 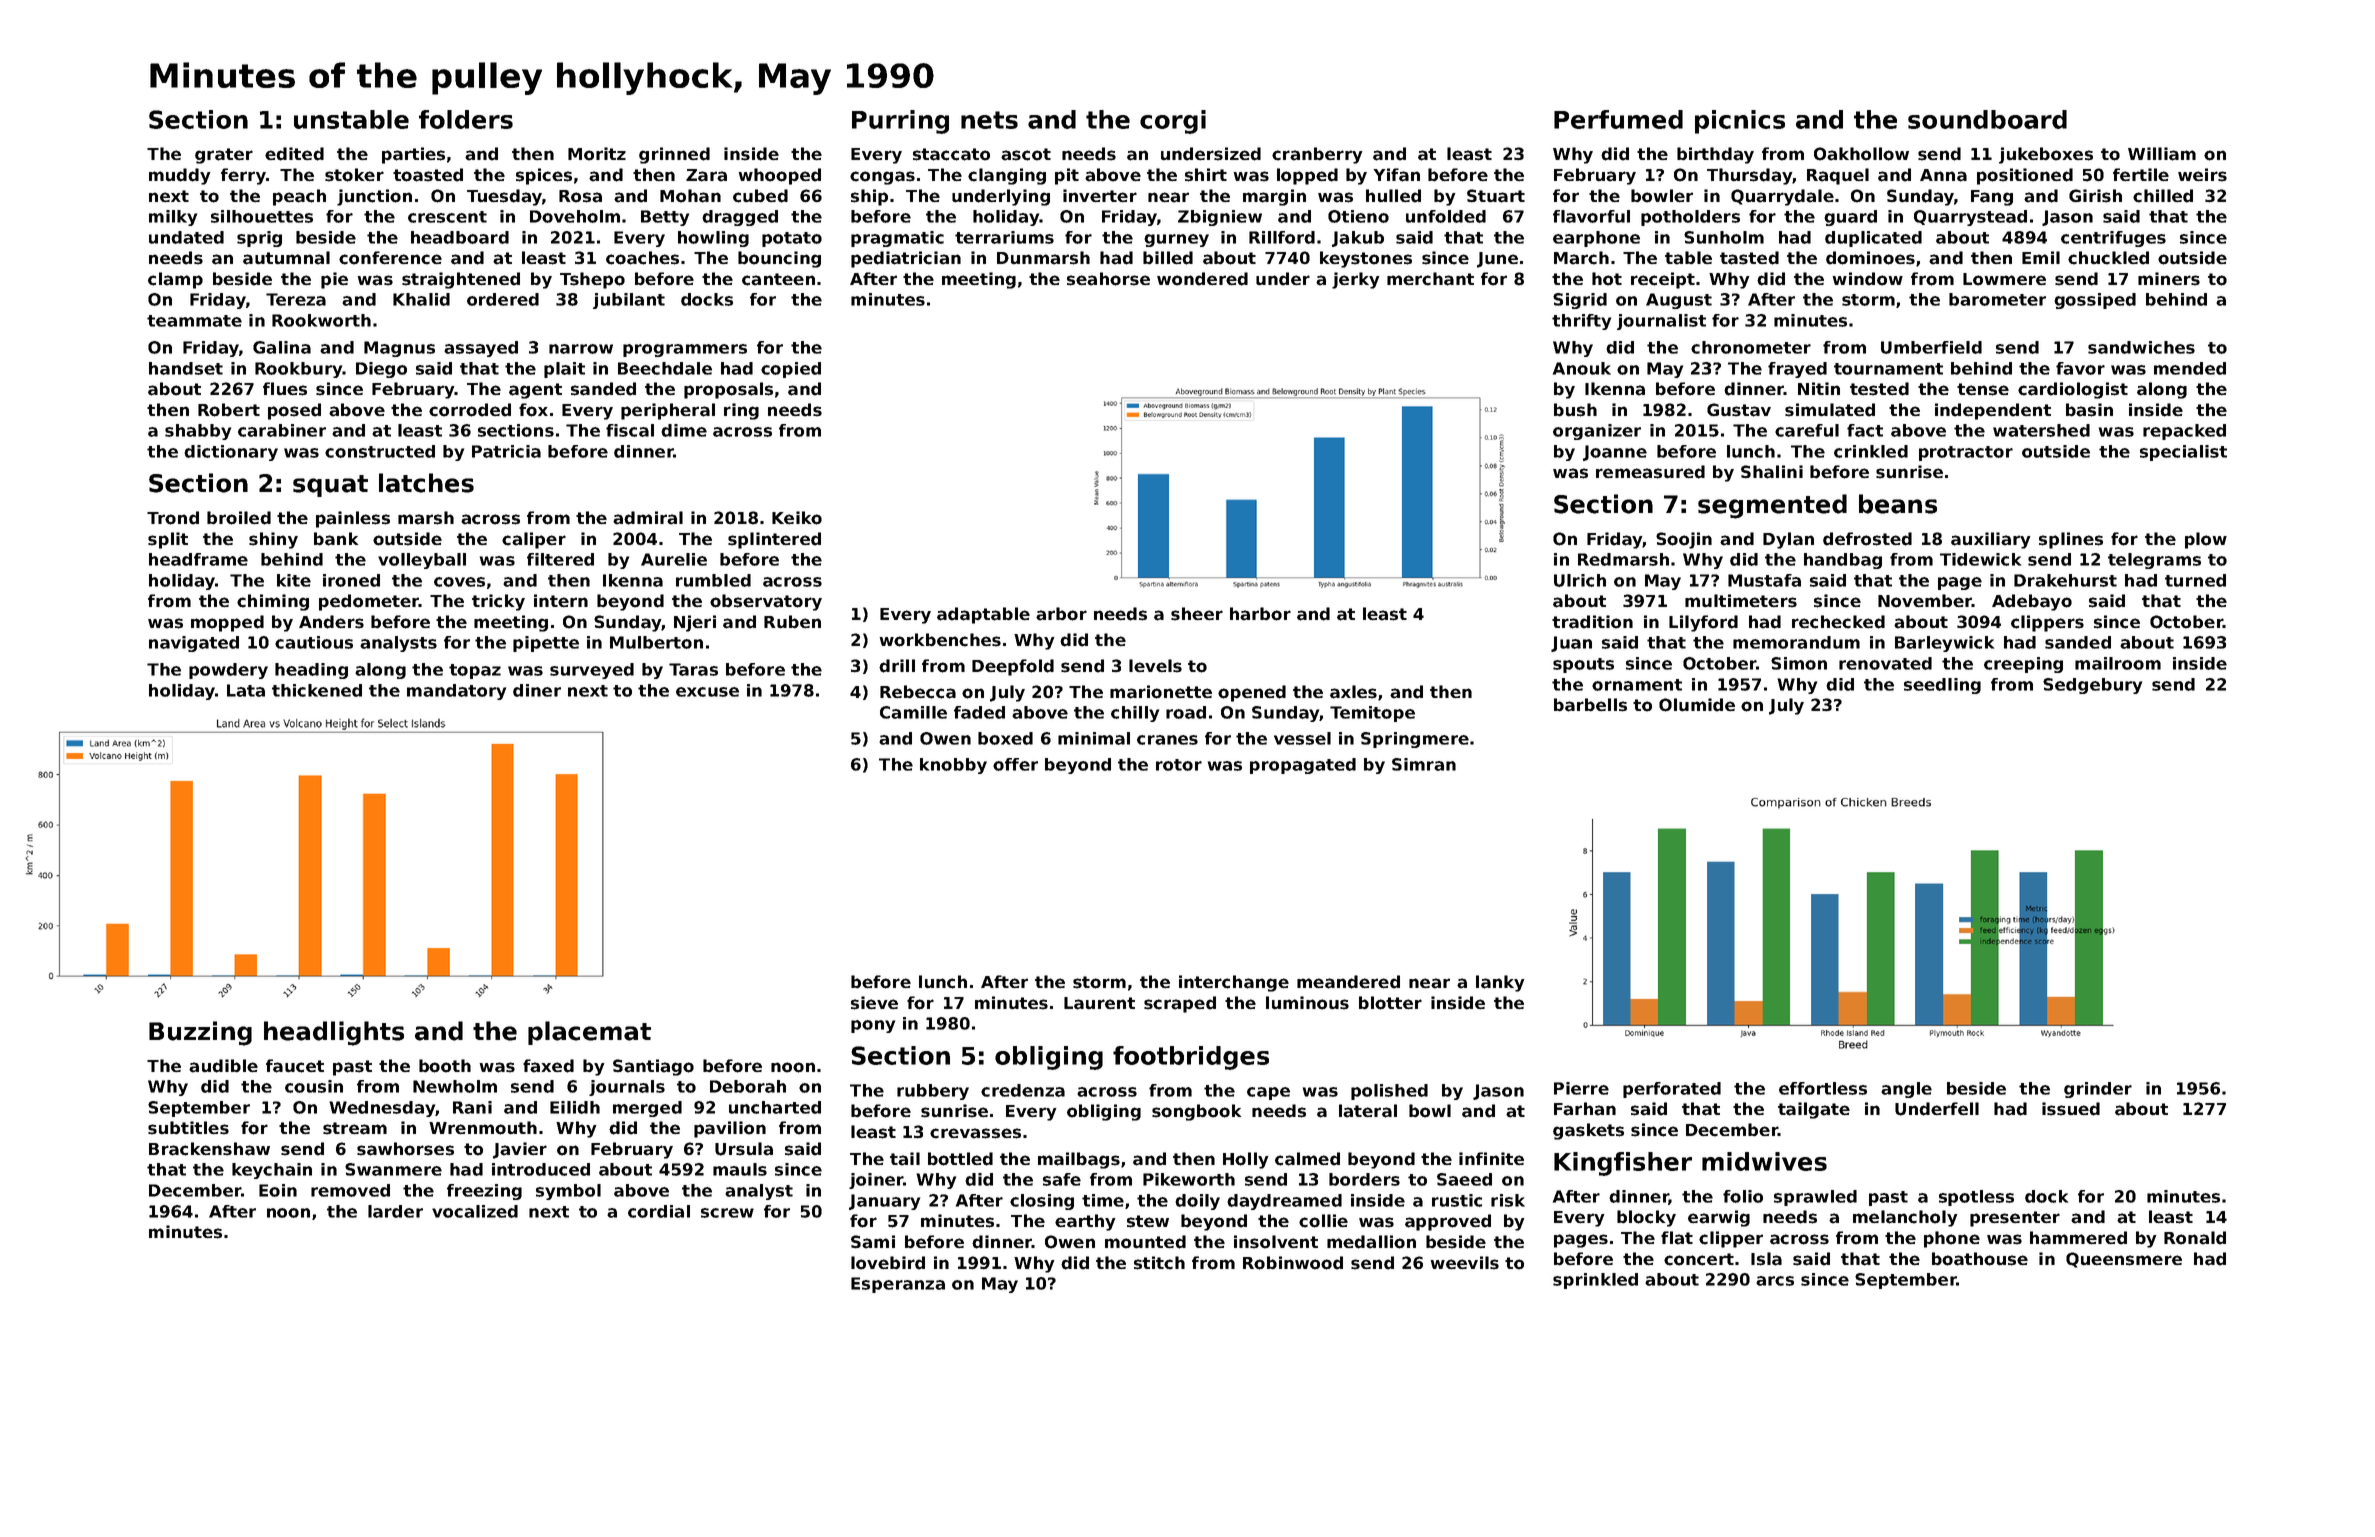 What do you see at coordinates (186, 368) in the page?
I see `handset` at bounding box center [186, 368].
